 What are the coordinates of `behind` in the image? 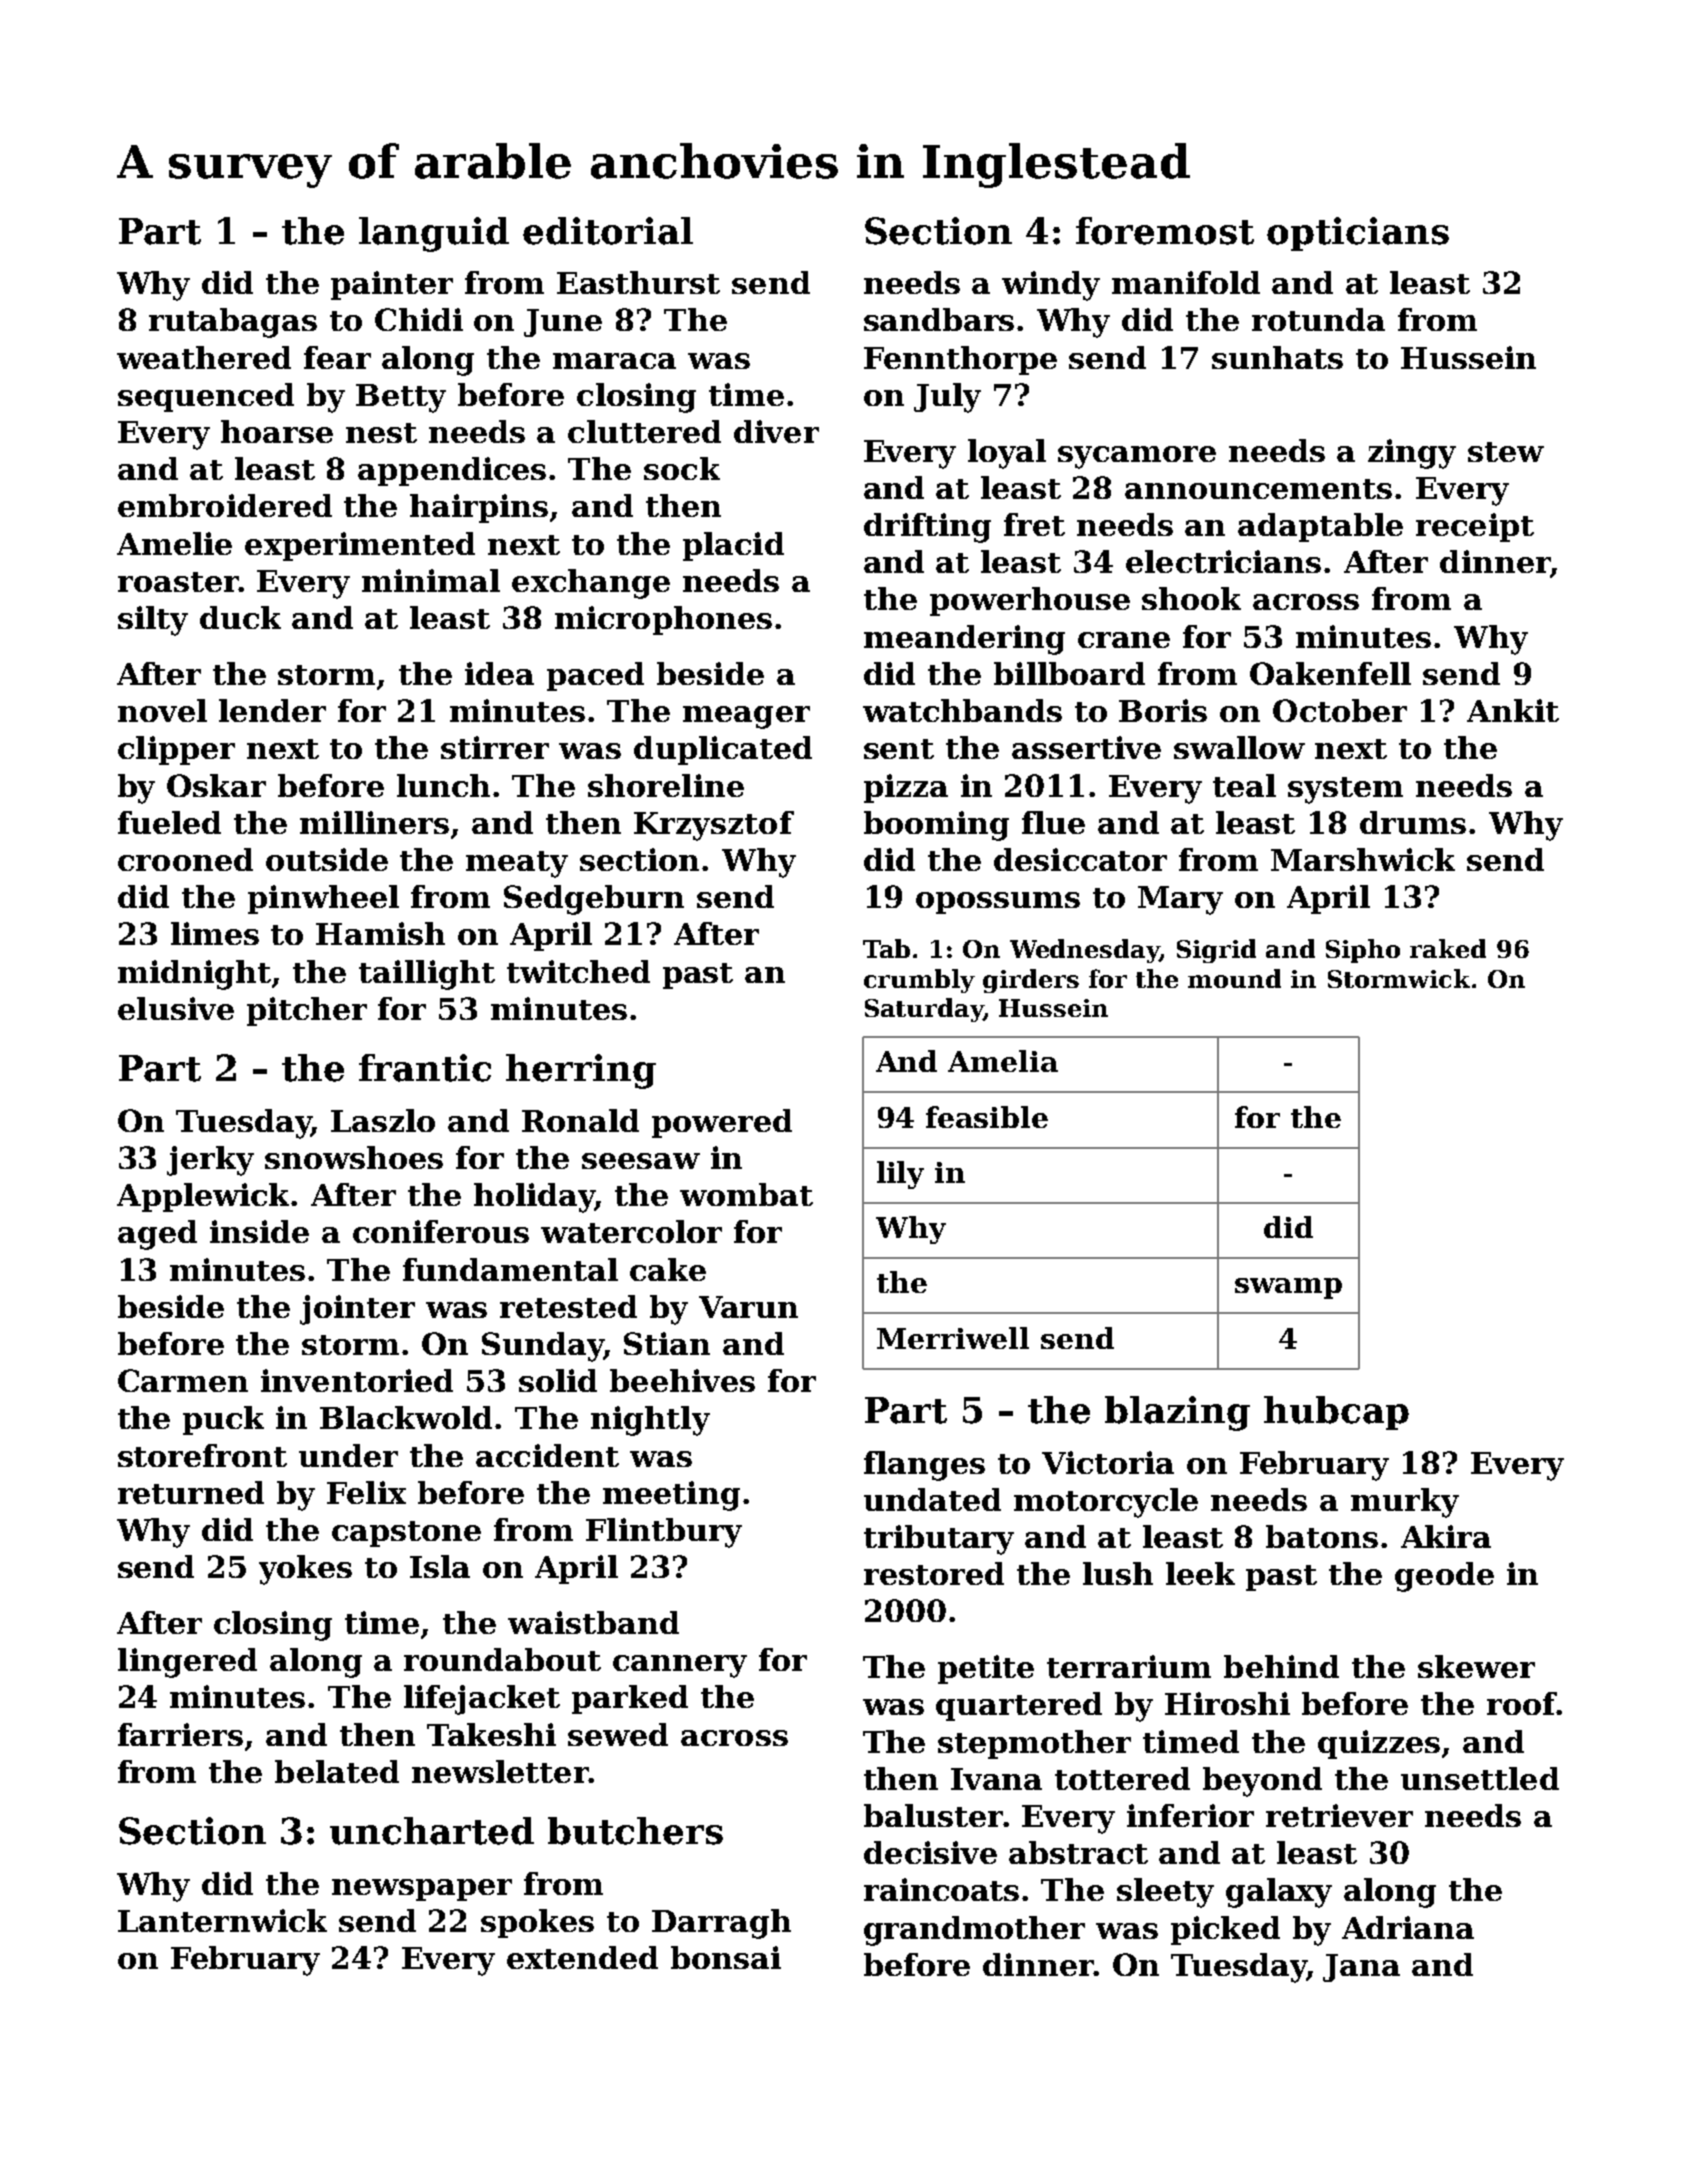 It's located at (1281, 1666).
